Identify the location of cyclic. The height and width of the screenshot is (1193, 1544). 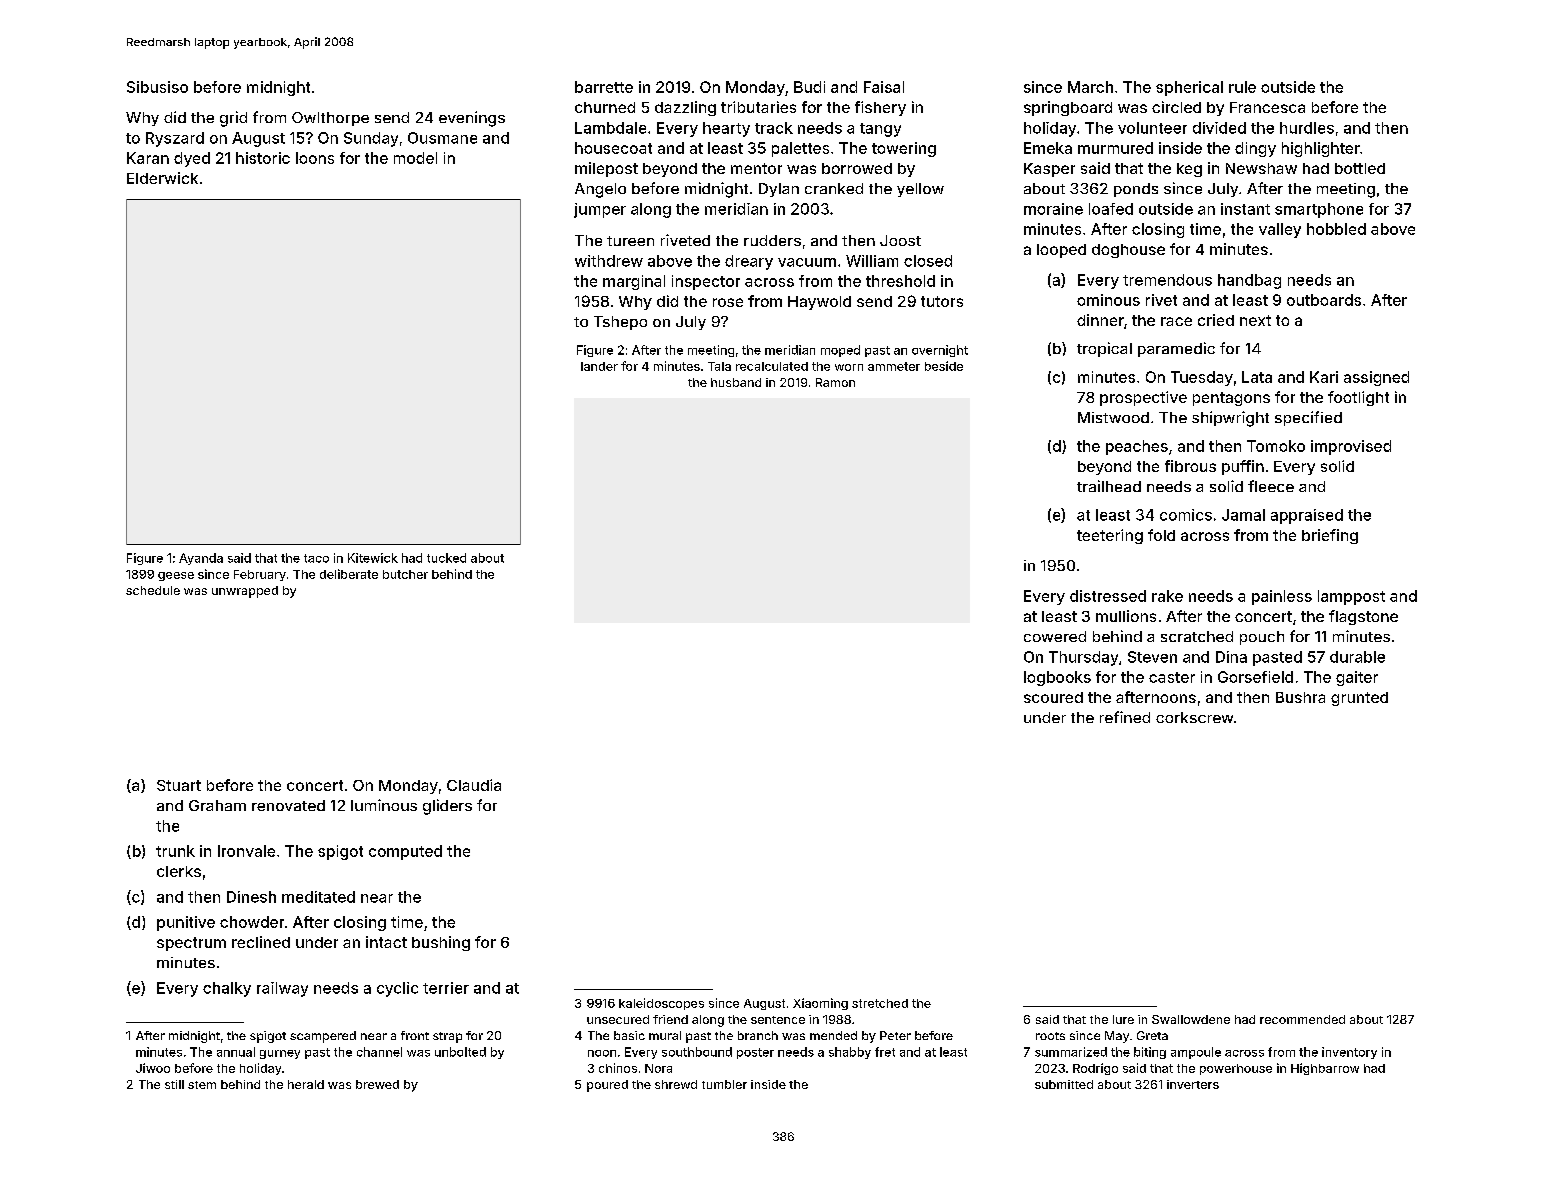
(397, 989).
